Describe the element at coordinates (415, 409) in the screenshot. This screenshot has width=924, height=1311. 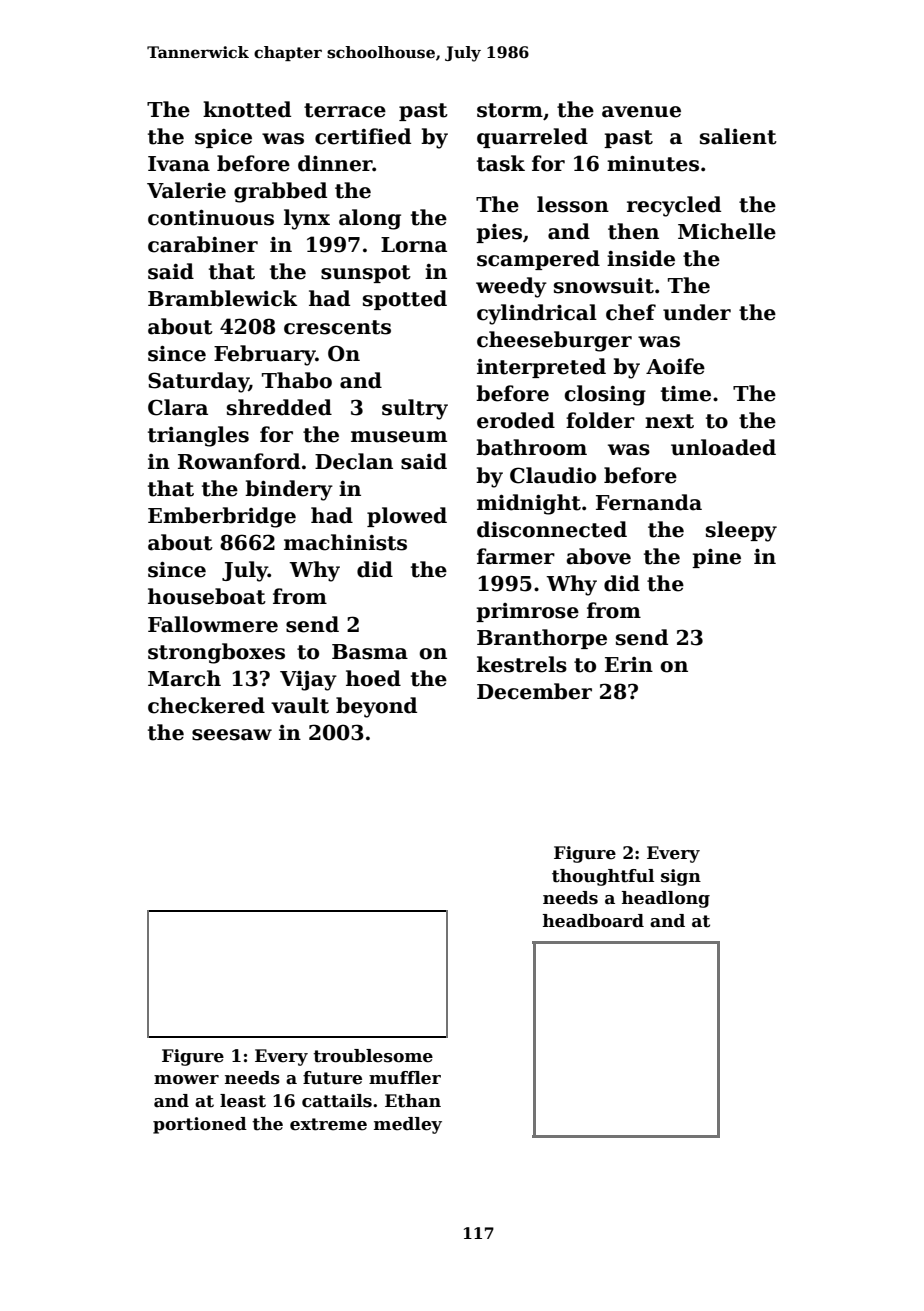
I see `sultry` at that location.
